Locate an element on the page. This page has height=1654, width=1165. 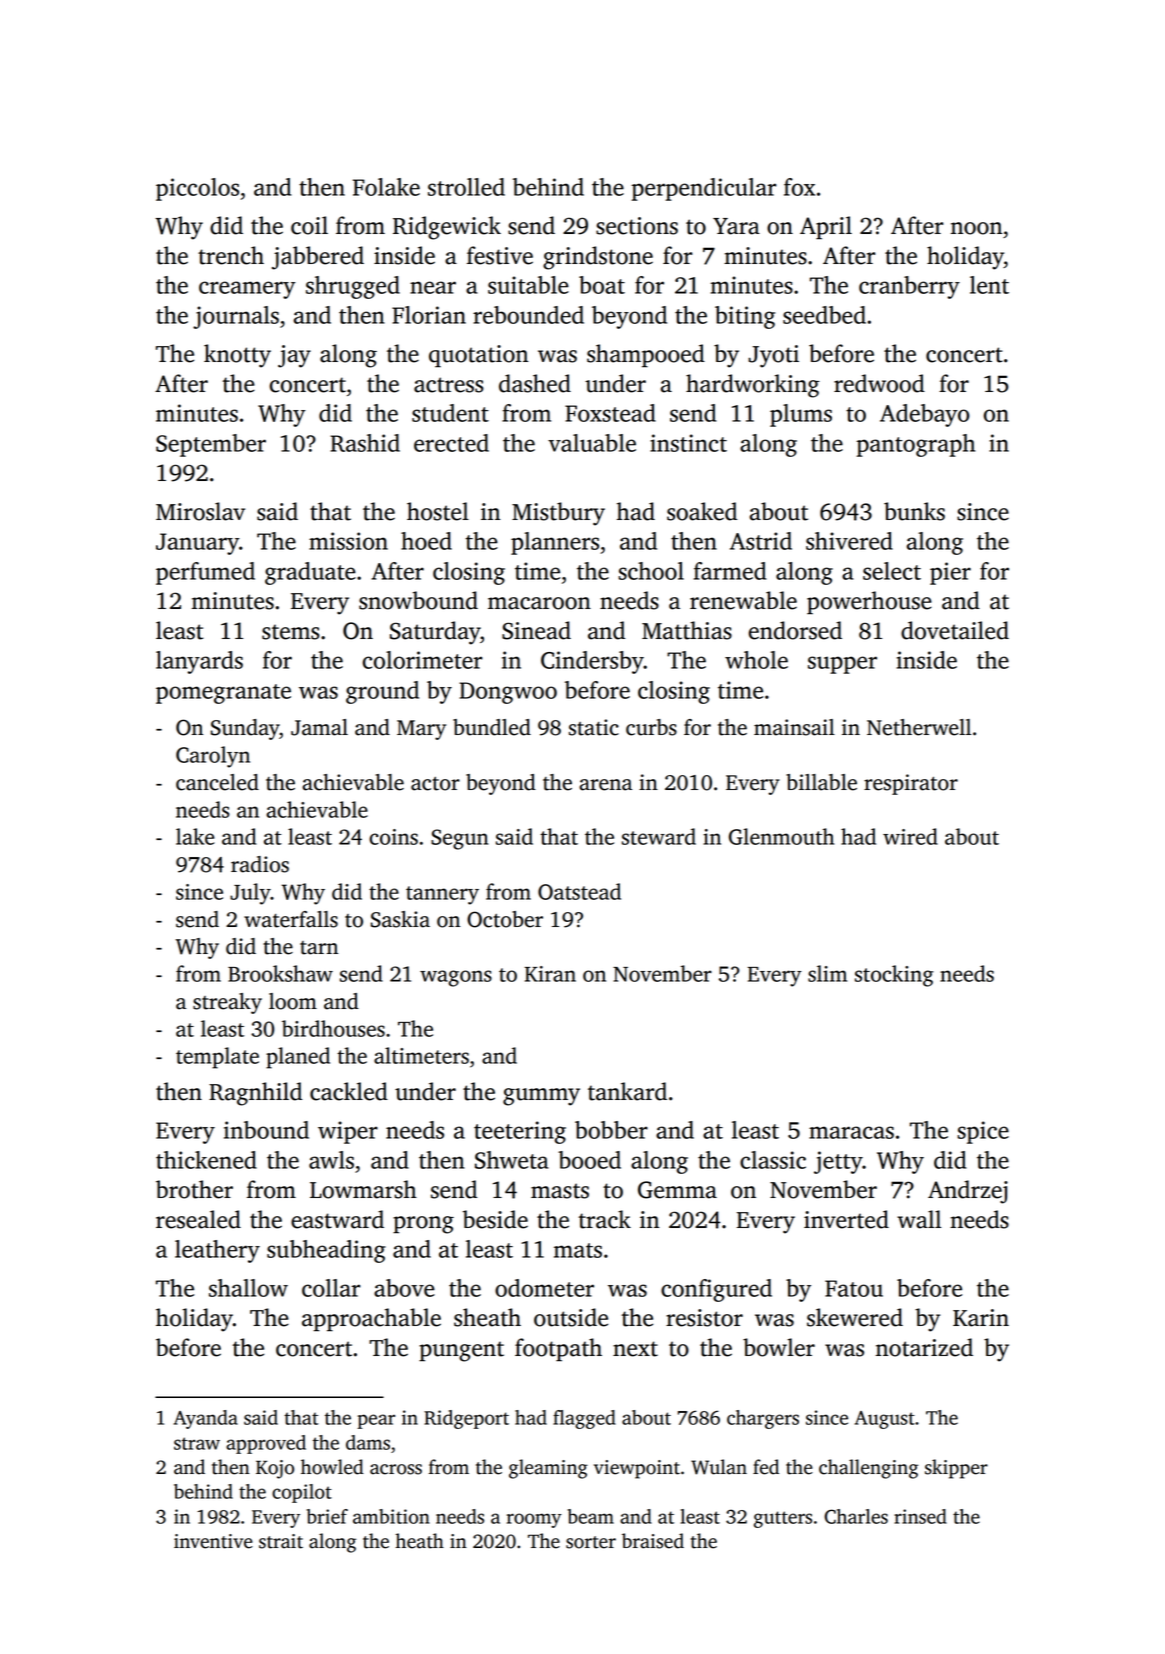
April is located at coordinates (826, 227).
